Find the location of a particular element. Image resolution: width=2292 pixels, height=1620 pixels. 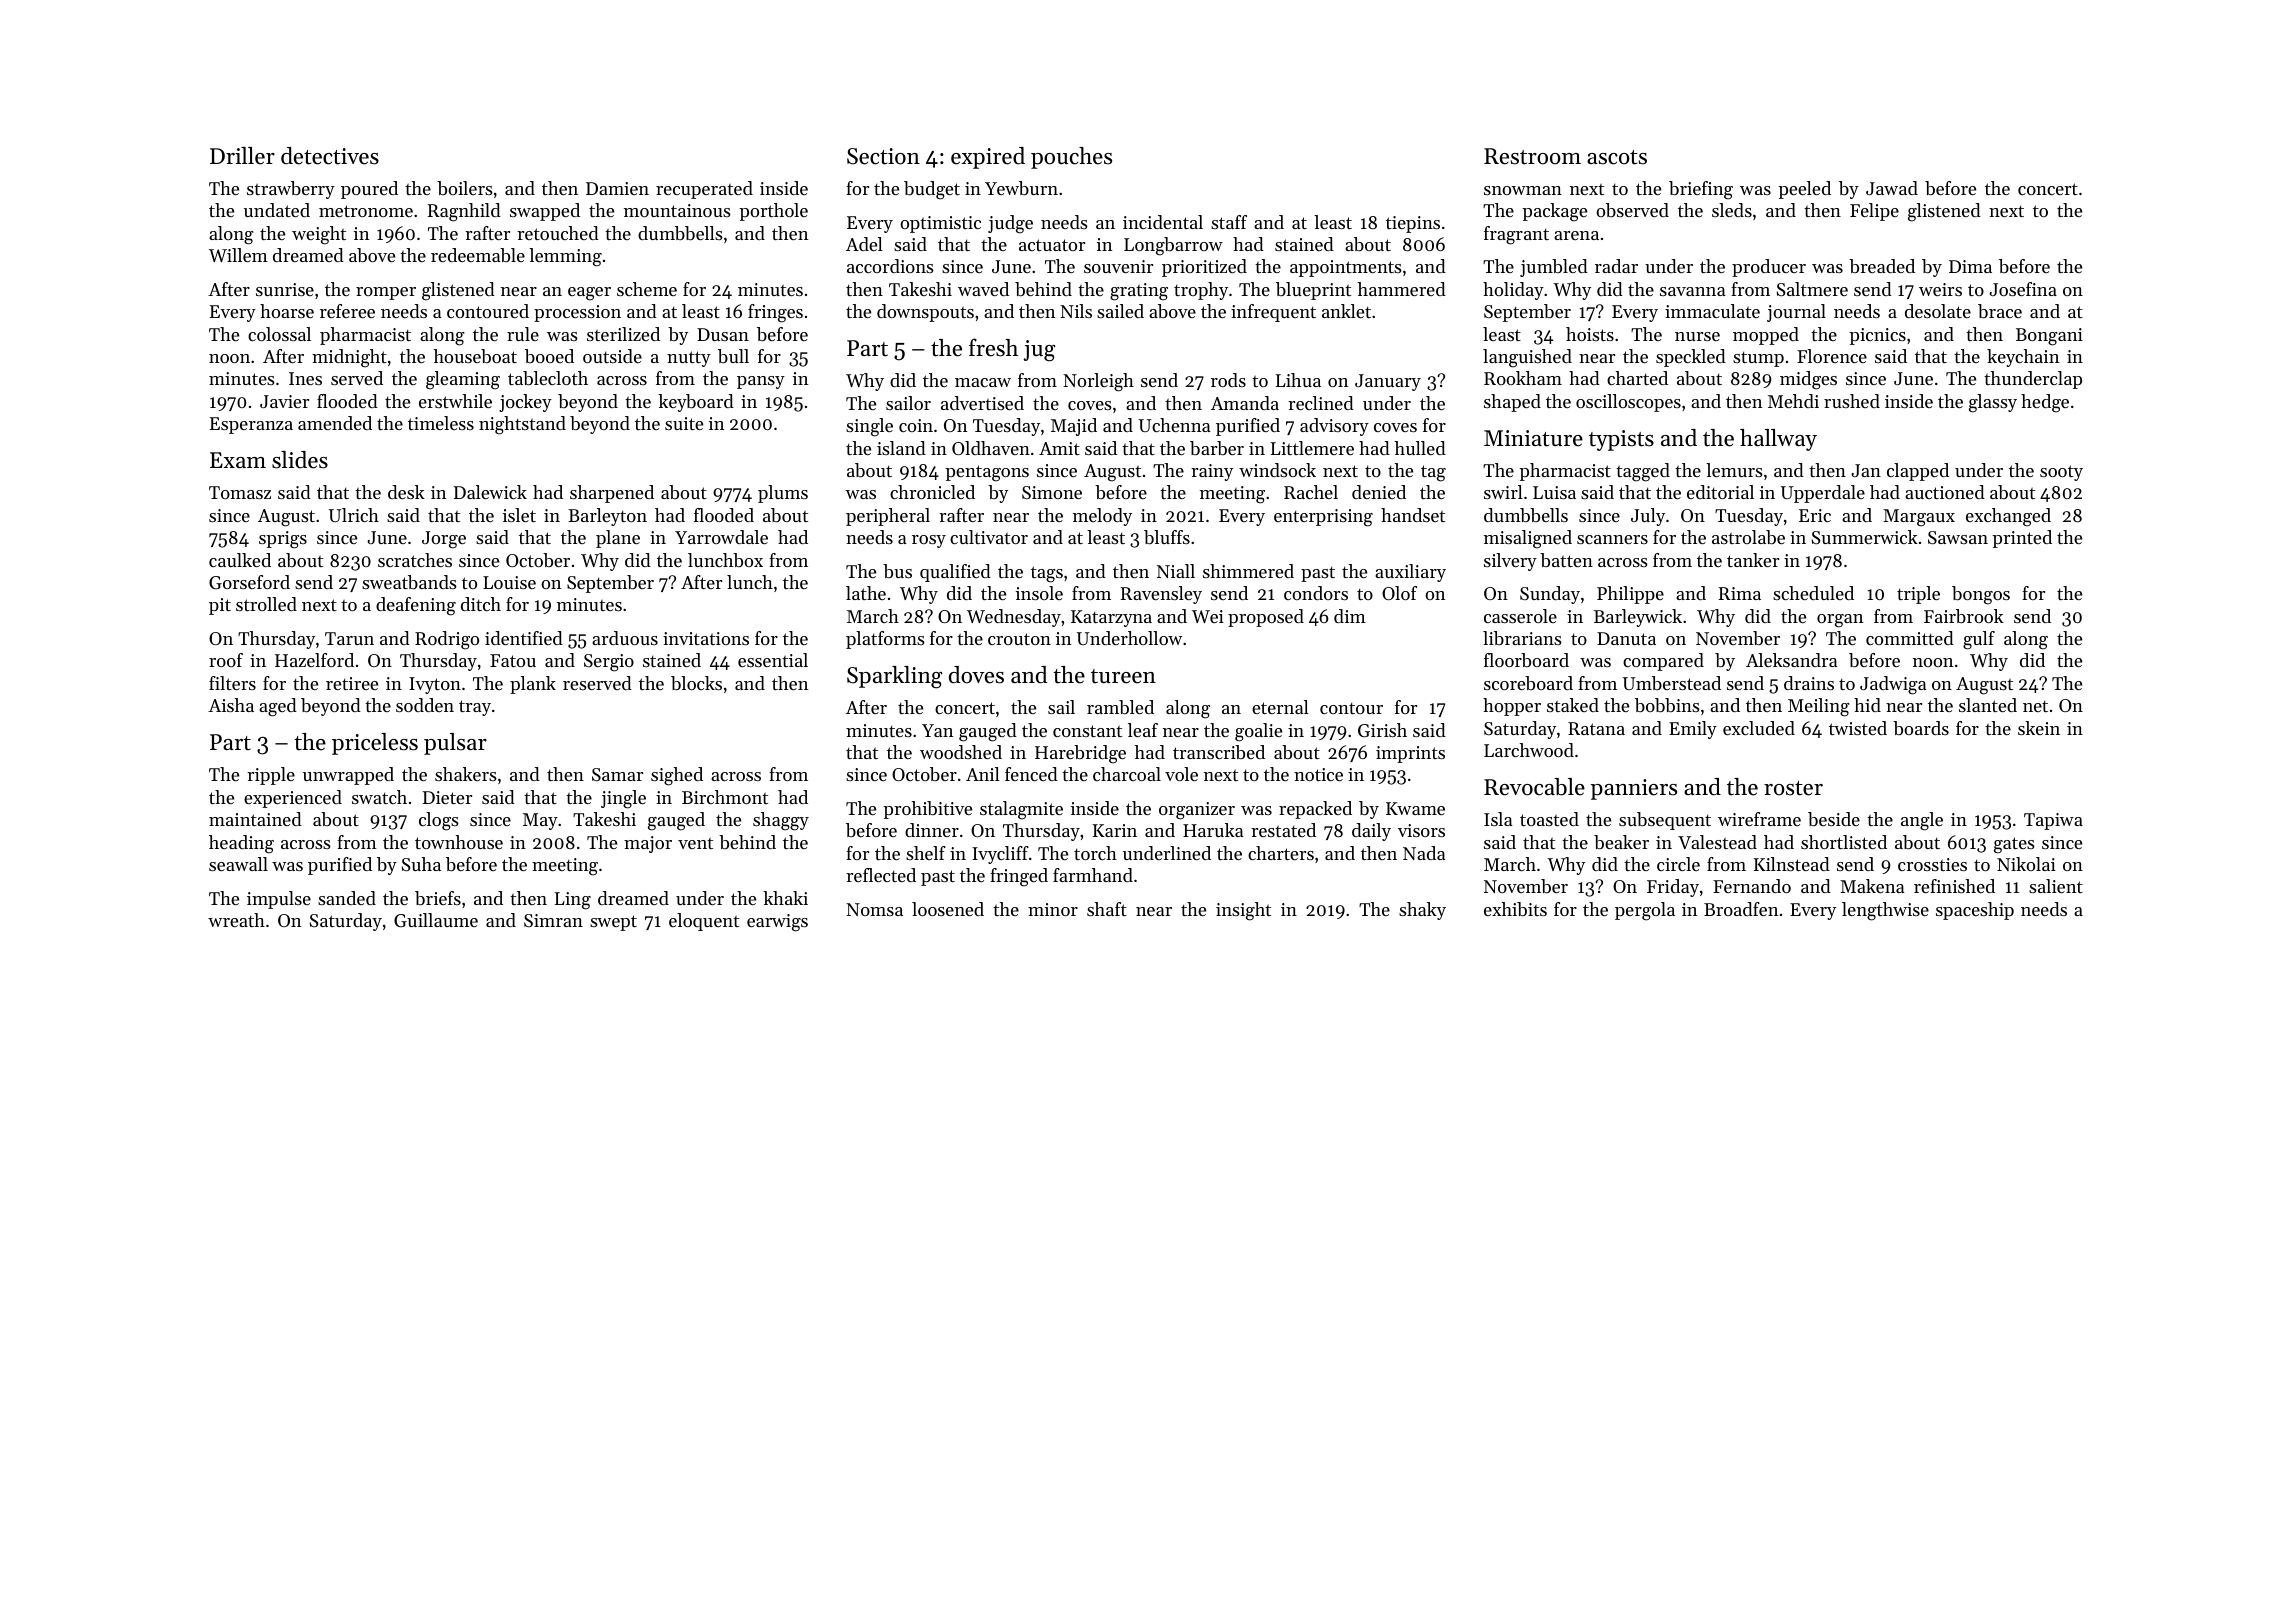

Aisha is located at coordinates (231, 705).
